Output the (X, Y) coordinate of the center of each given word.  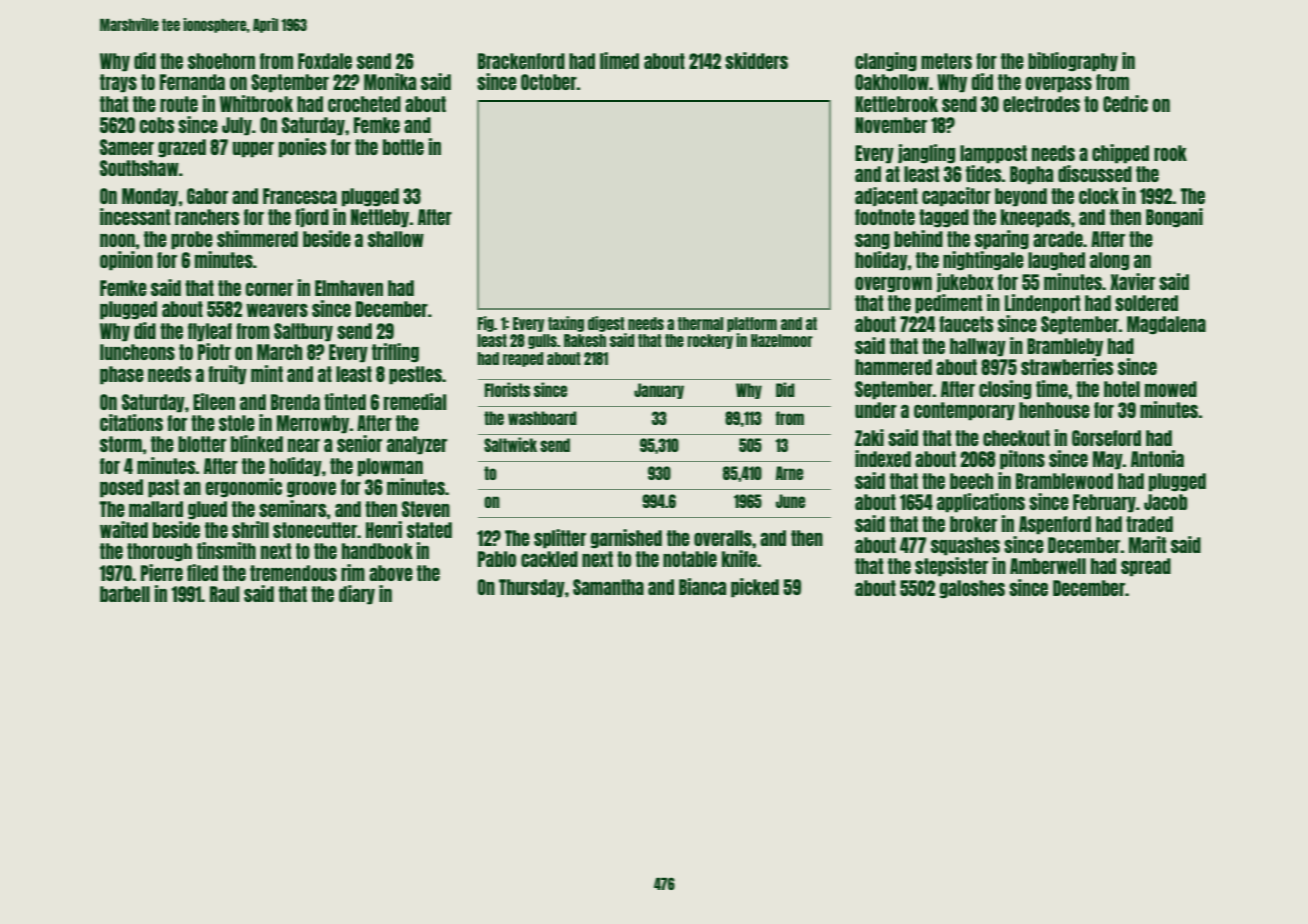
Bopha (1031, 175)
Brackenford (521, 61)
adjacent (886, 196)
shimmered (257, 238)
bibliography (1073, 62)
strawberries (1067, 366)
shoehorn (221, 61)
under (876, 410)
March (279, 352)
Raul (224, 594)
